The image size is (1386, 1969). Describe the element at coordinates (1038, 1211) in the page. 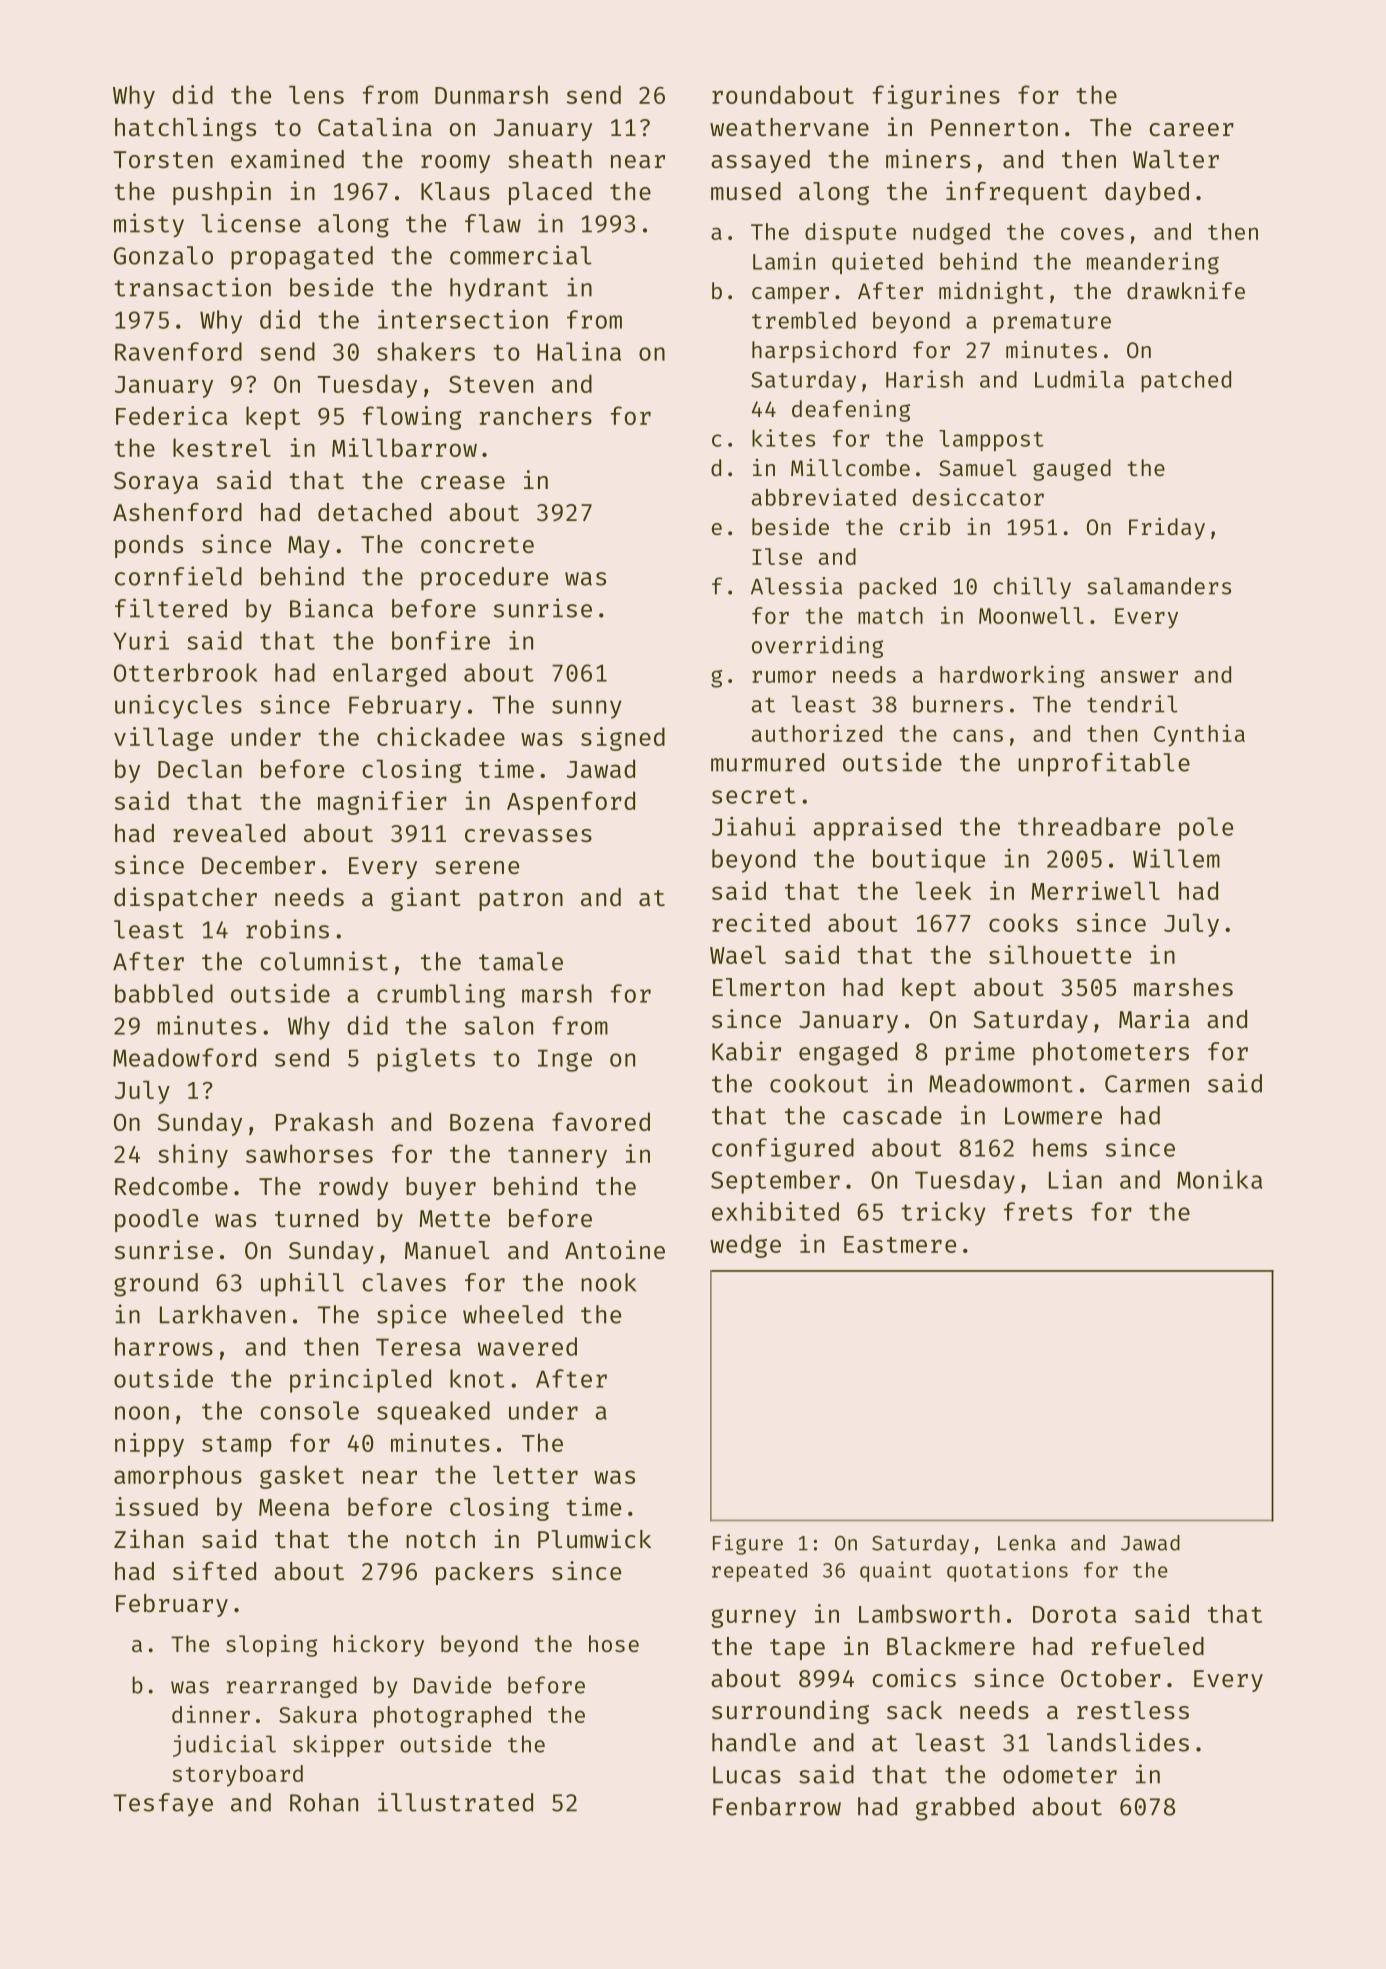

I see `frets` at that location.
